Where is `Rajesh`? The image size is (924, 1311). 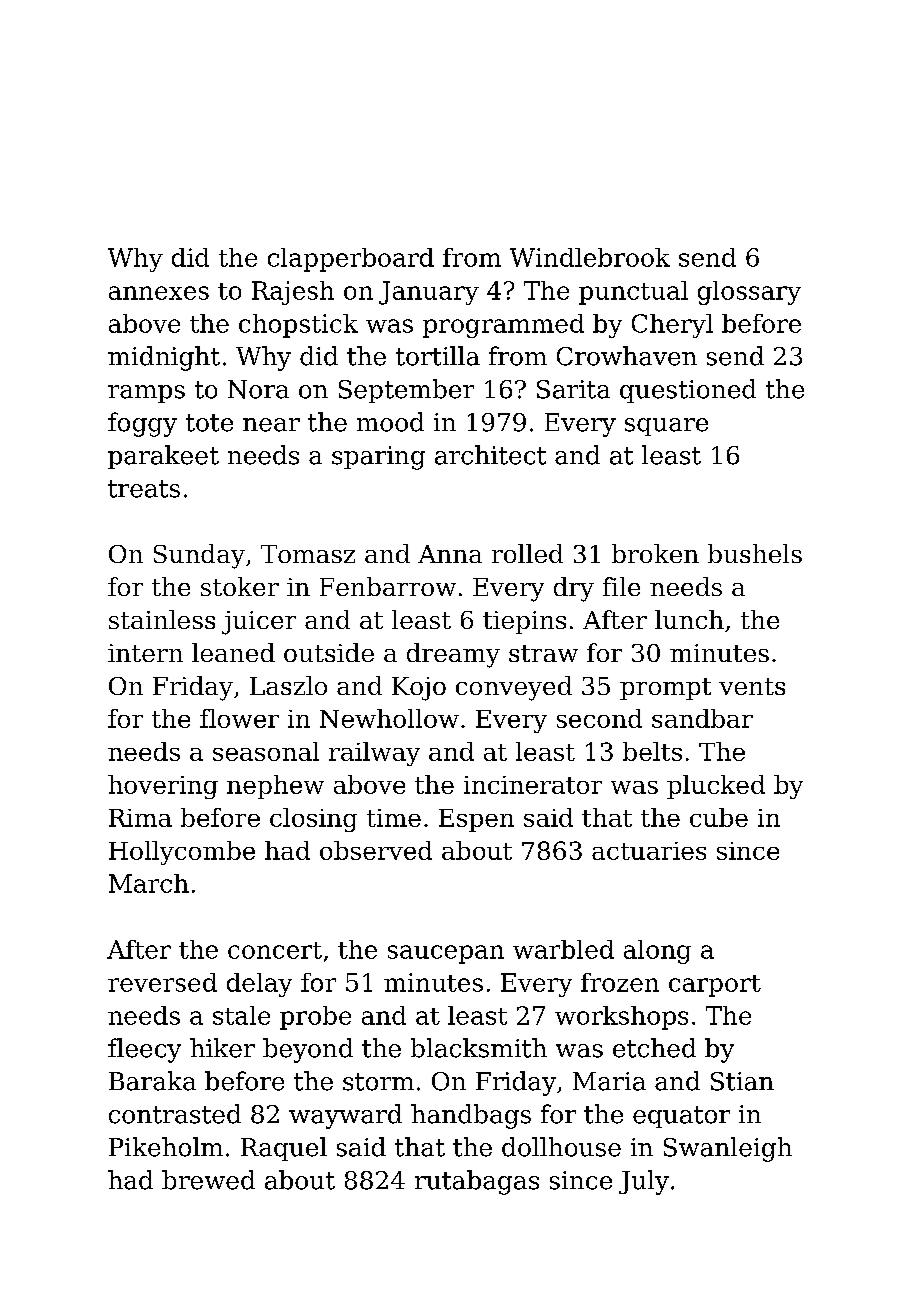
Rajesh is located at coordinates (293, 293).
